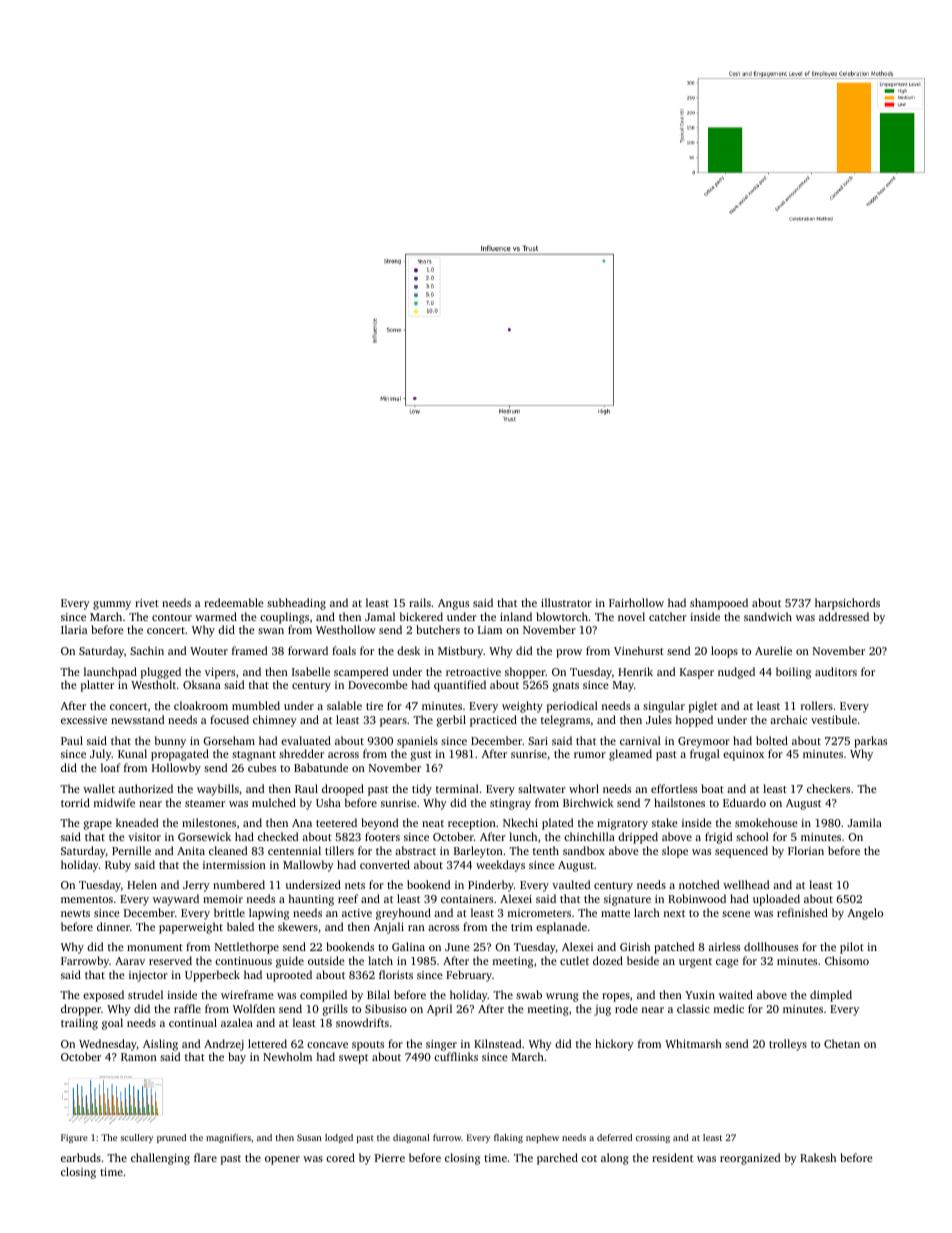  What do you see at coordinates (160, 1159) in the document?
I see `challenging` at bounding box center [160, 1159].
